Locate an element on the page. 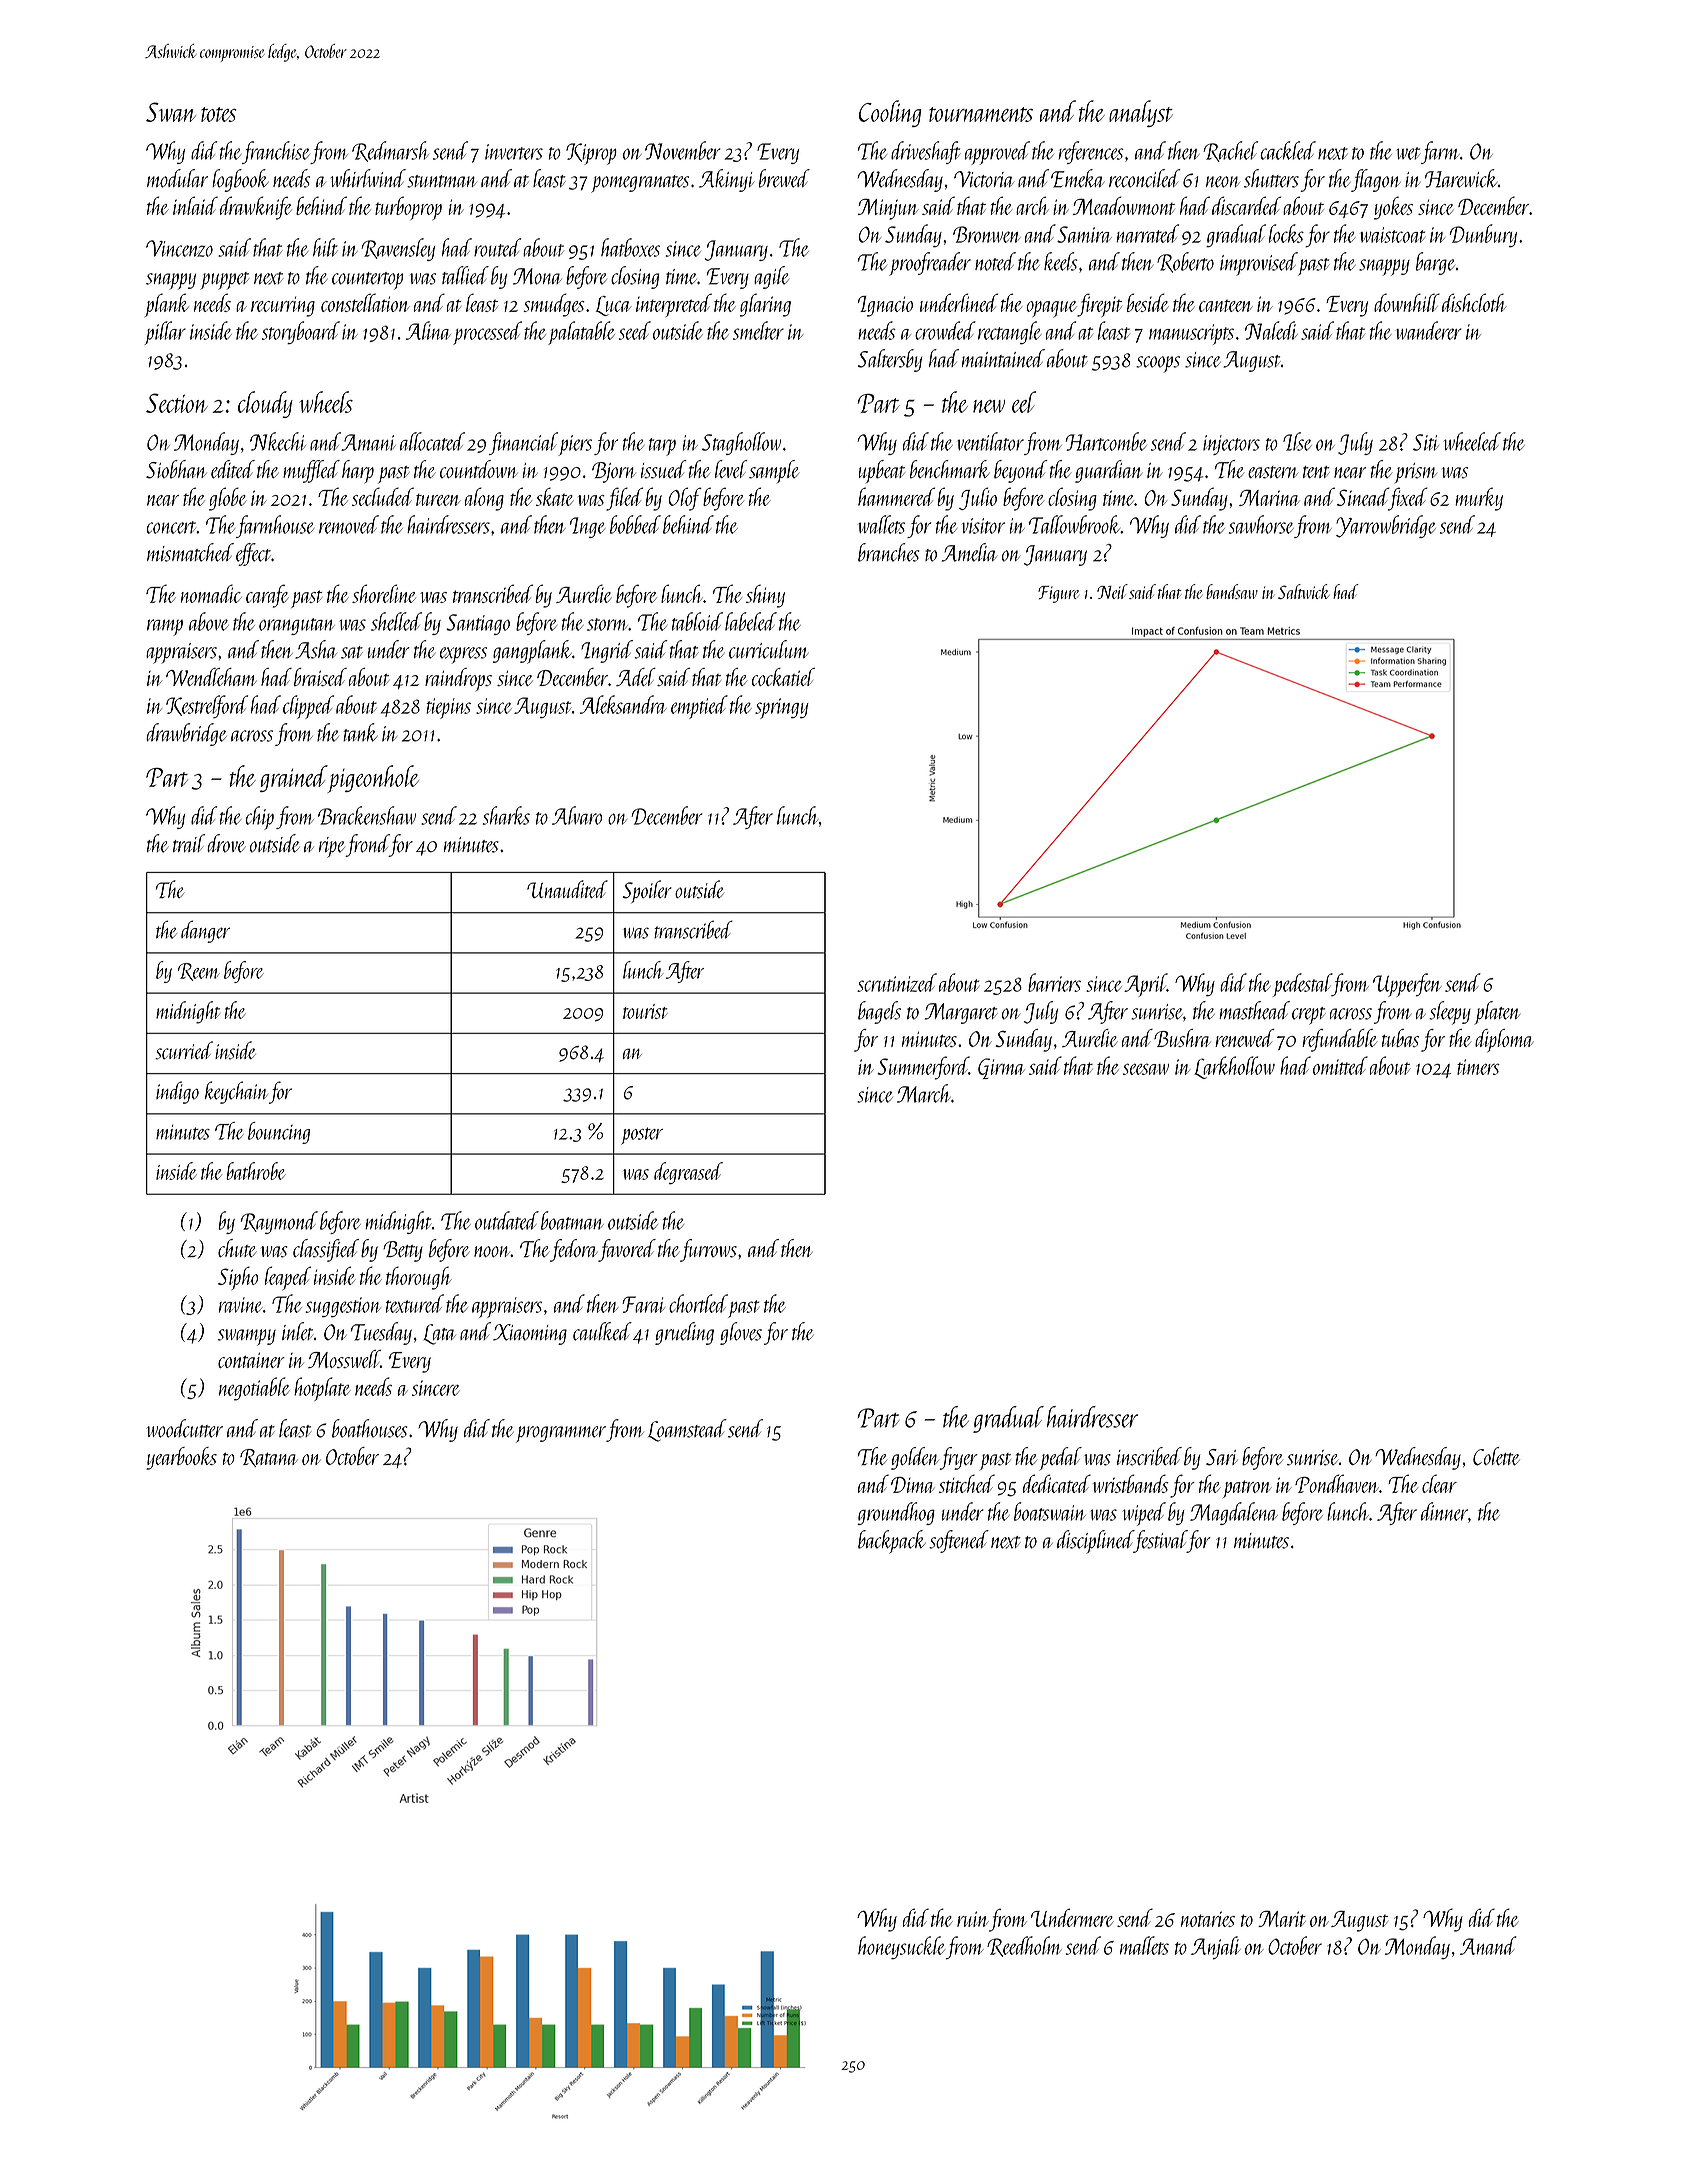  grained is located at coordinates (293, 778).
